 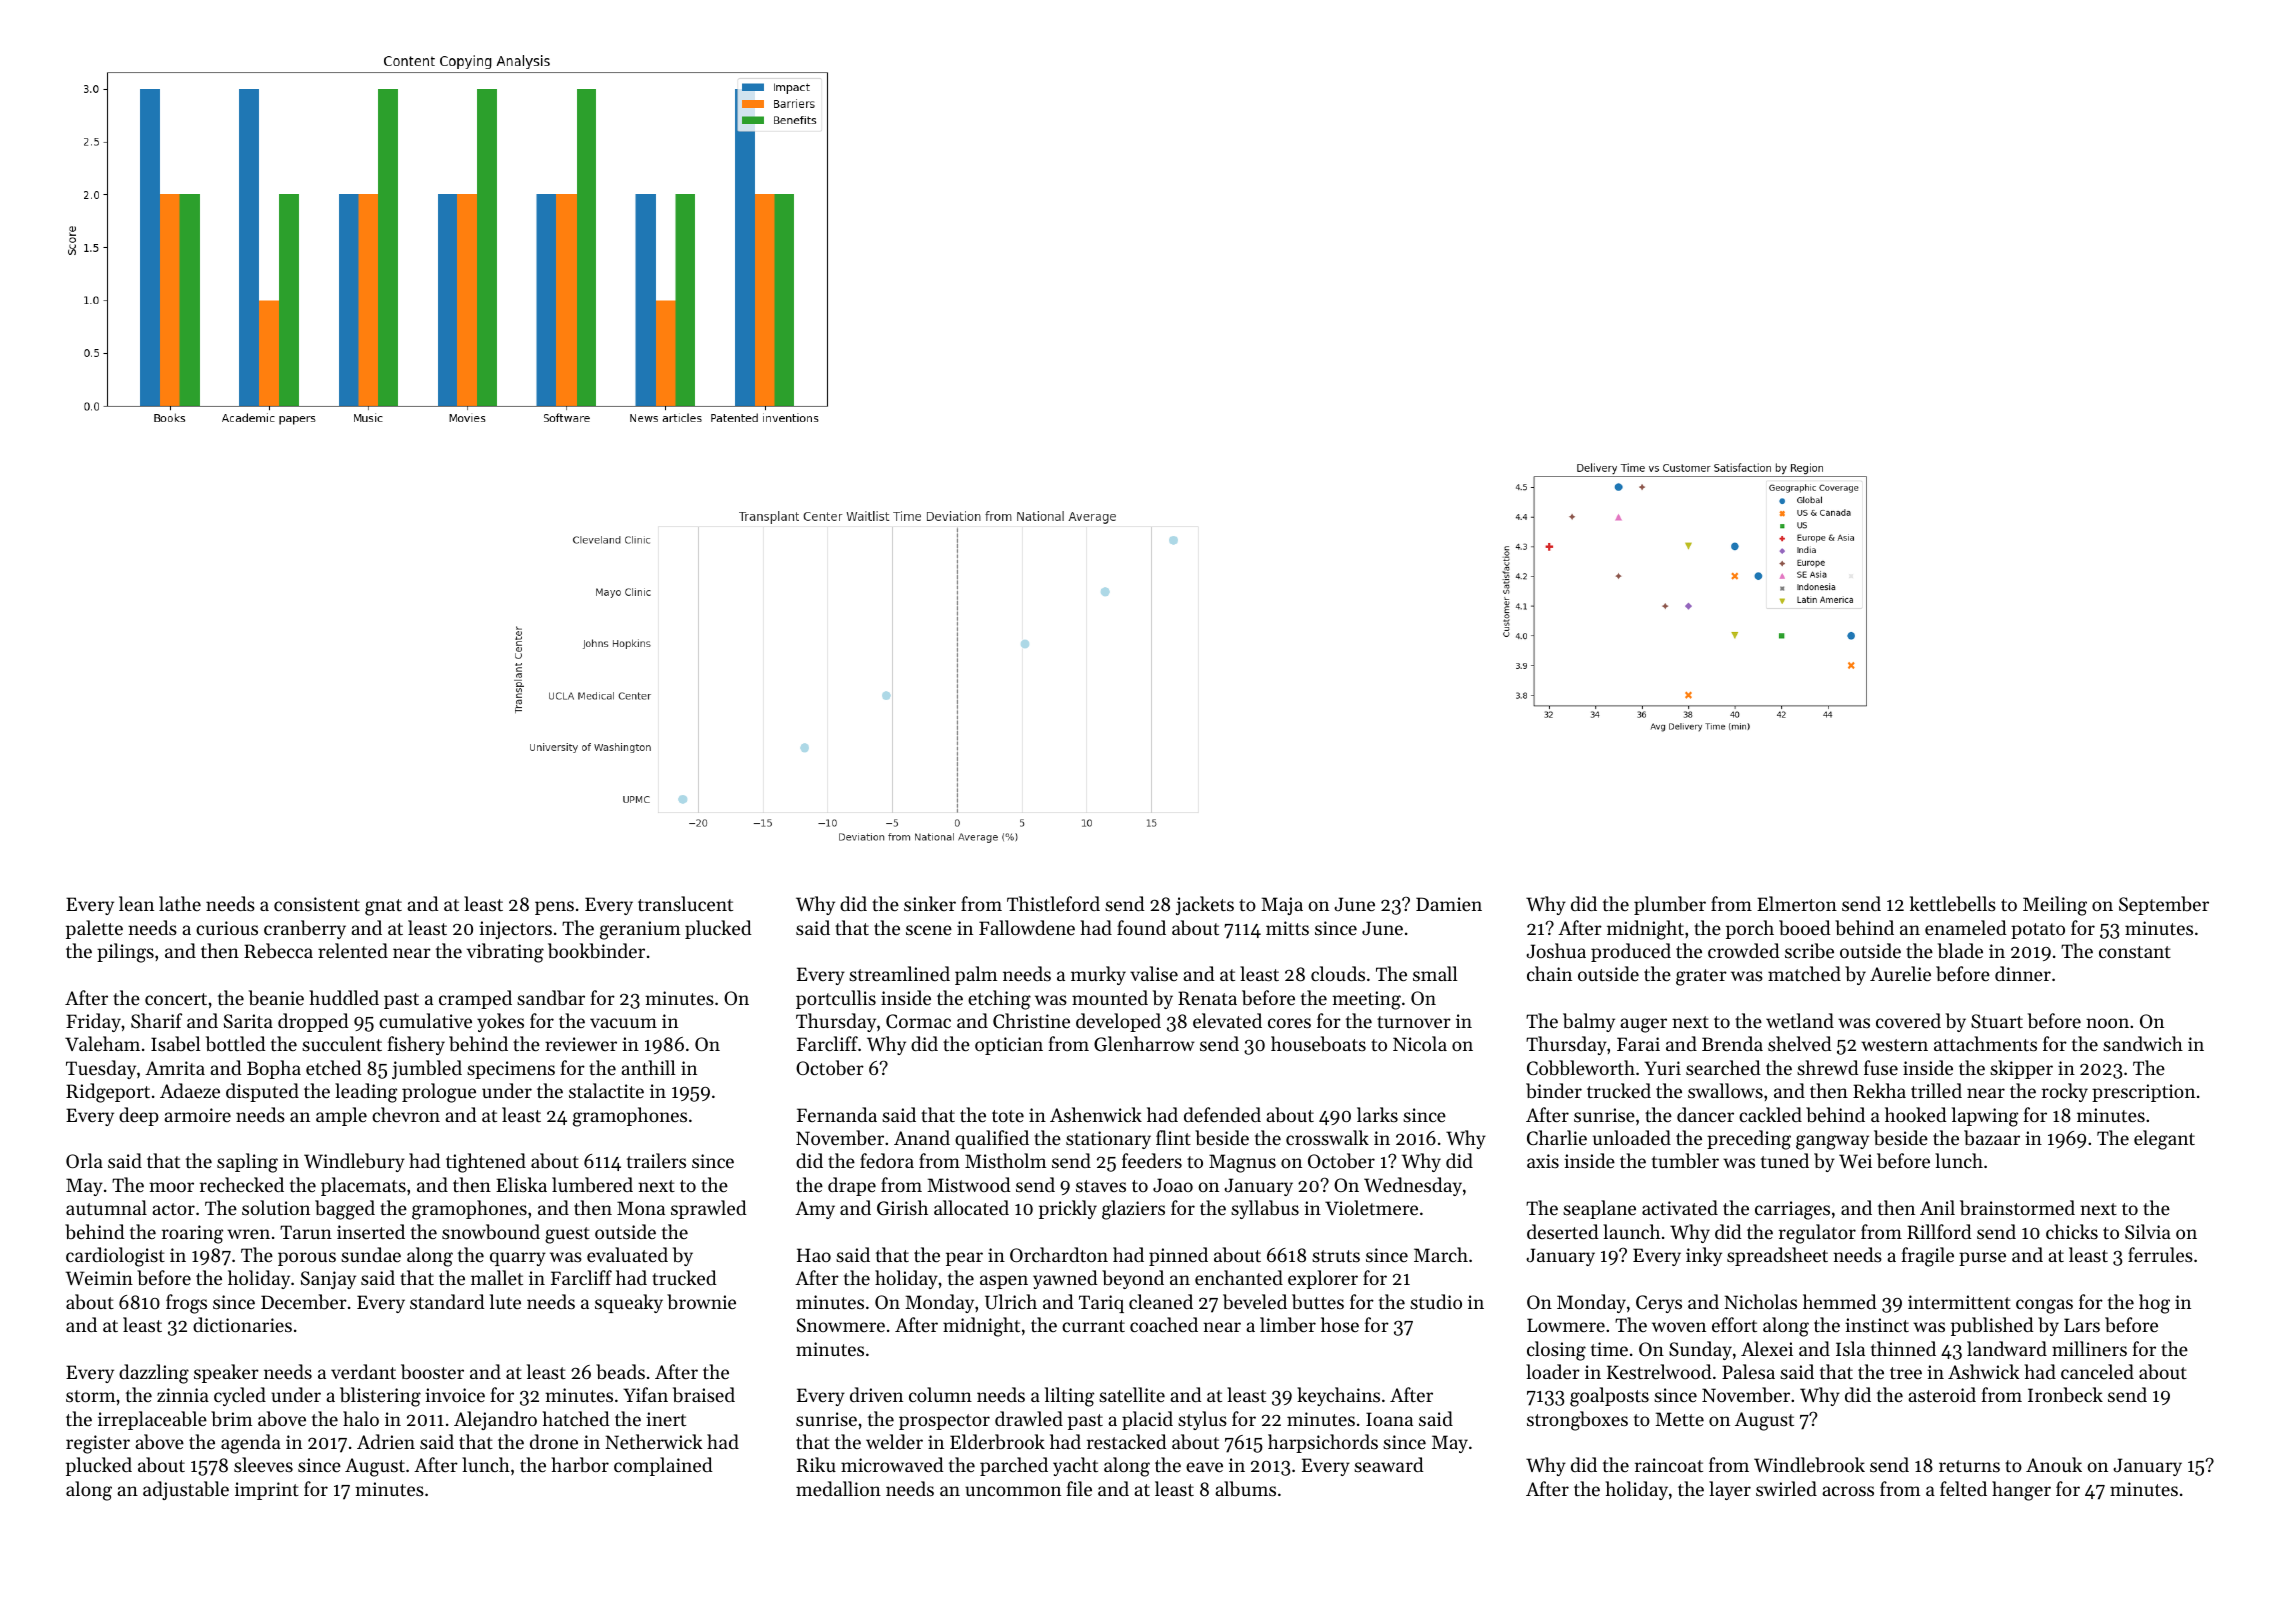 I want to click on consistent, so click(x=317, y=904).
